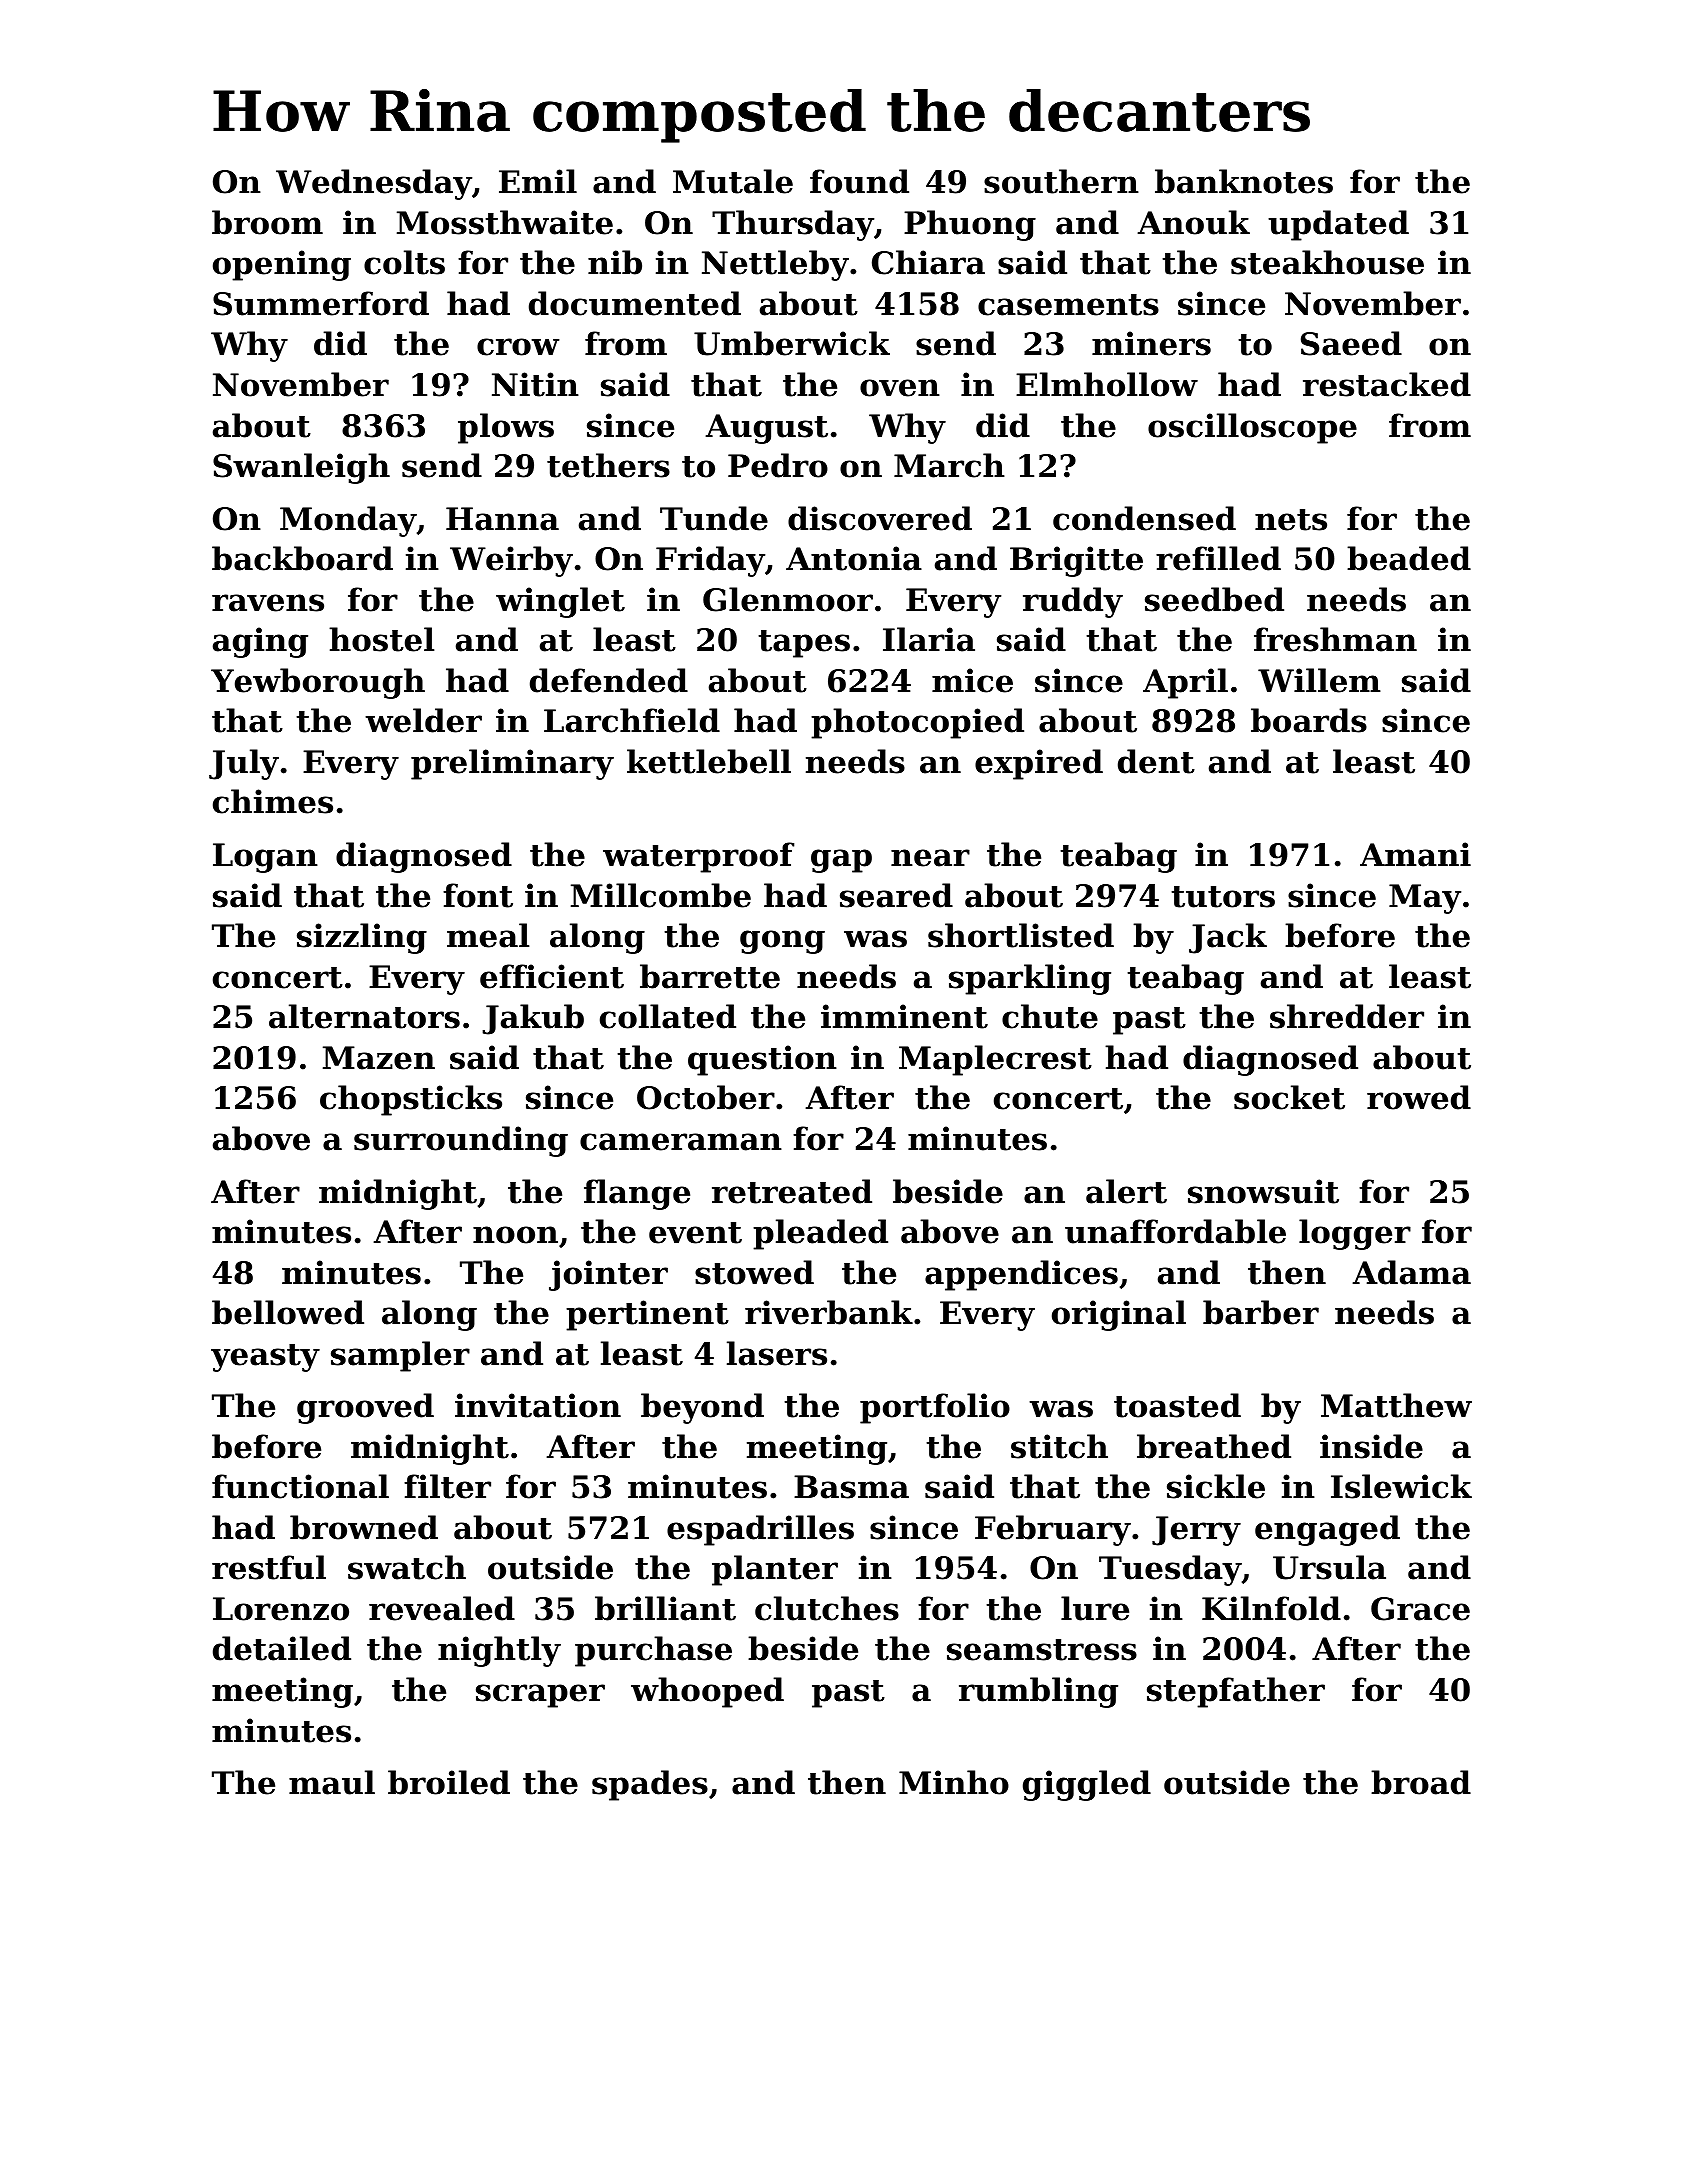  Describe the element at coordinates (702, 1408) in the screenshot. I see `beyond` at that location.
